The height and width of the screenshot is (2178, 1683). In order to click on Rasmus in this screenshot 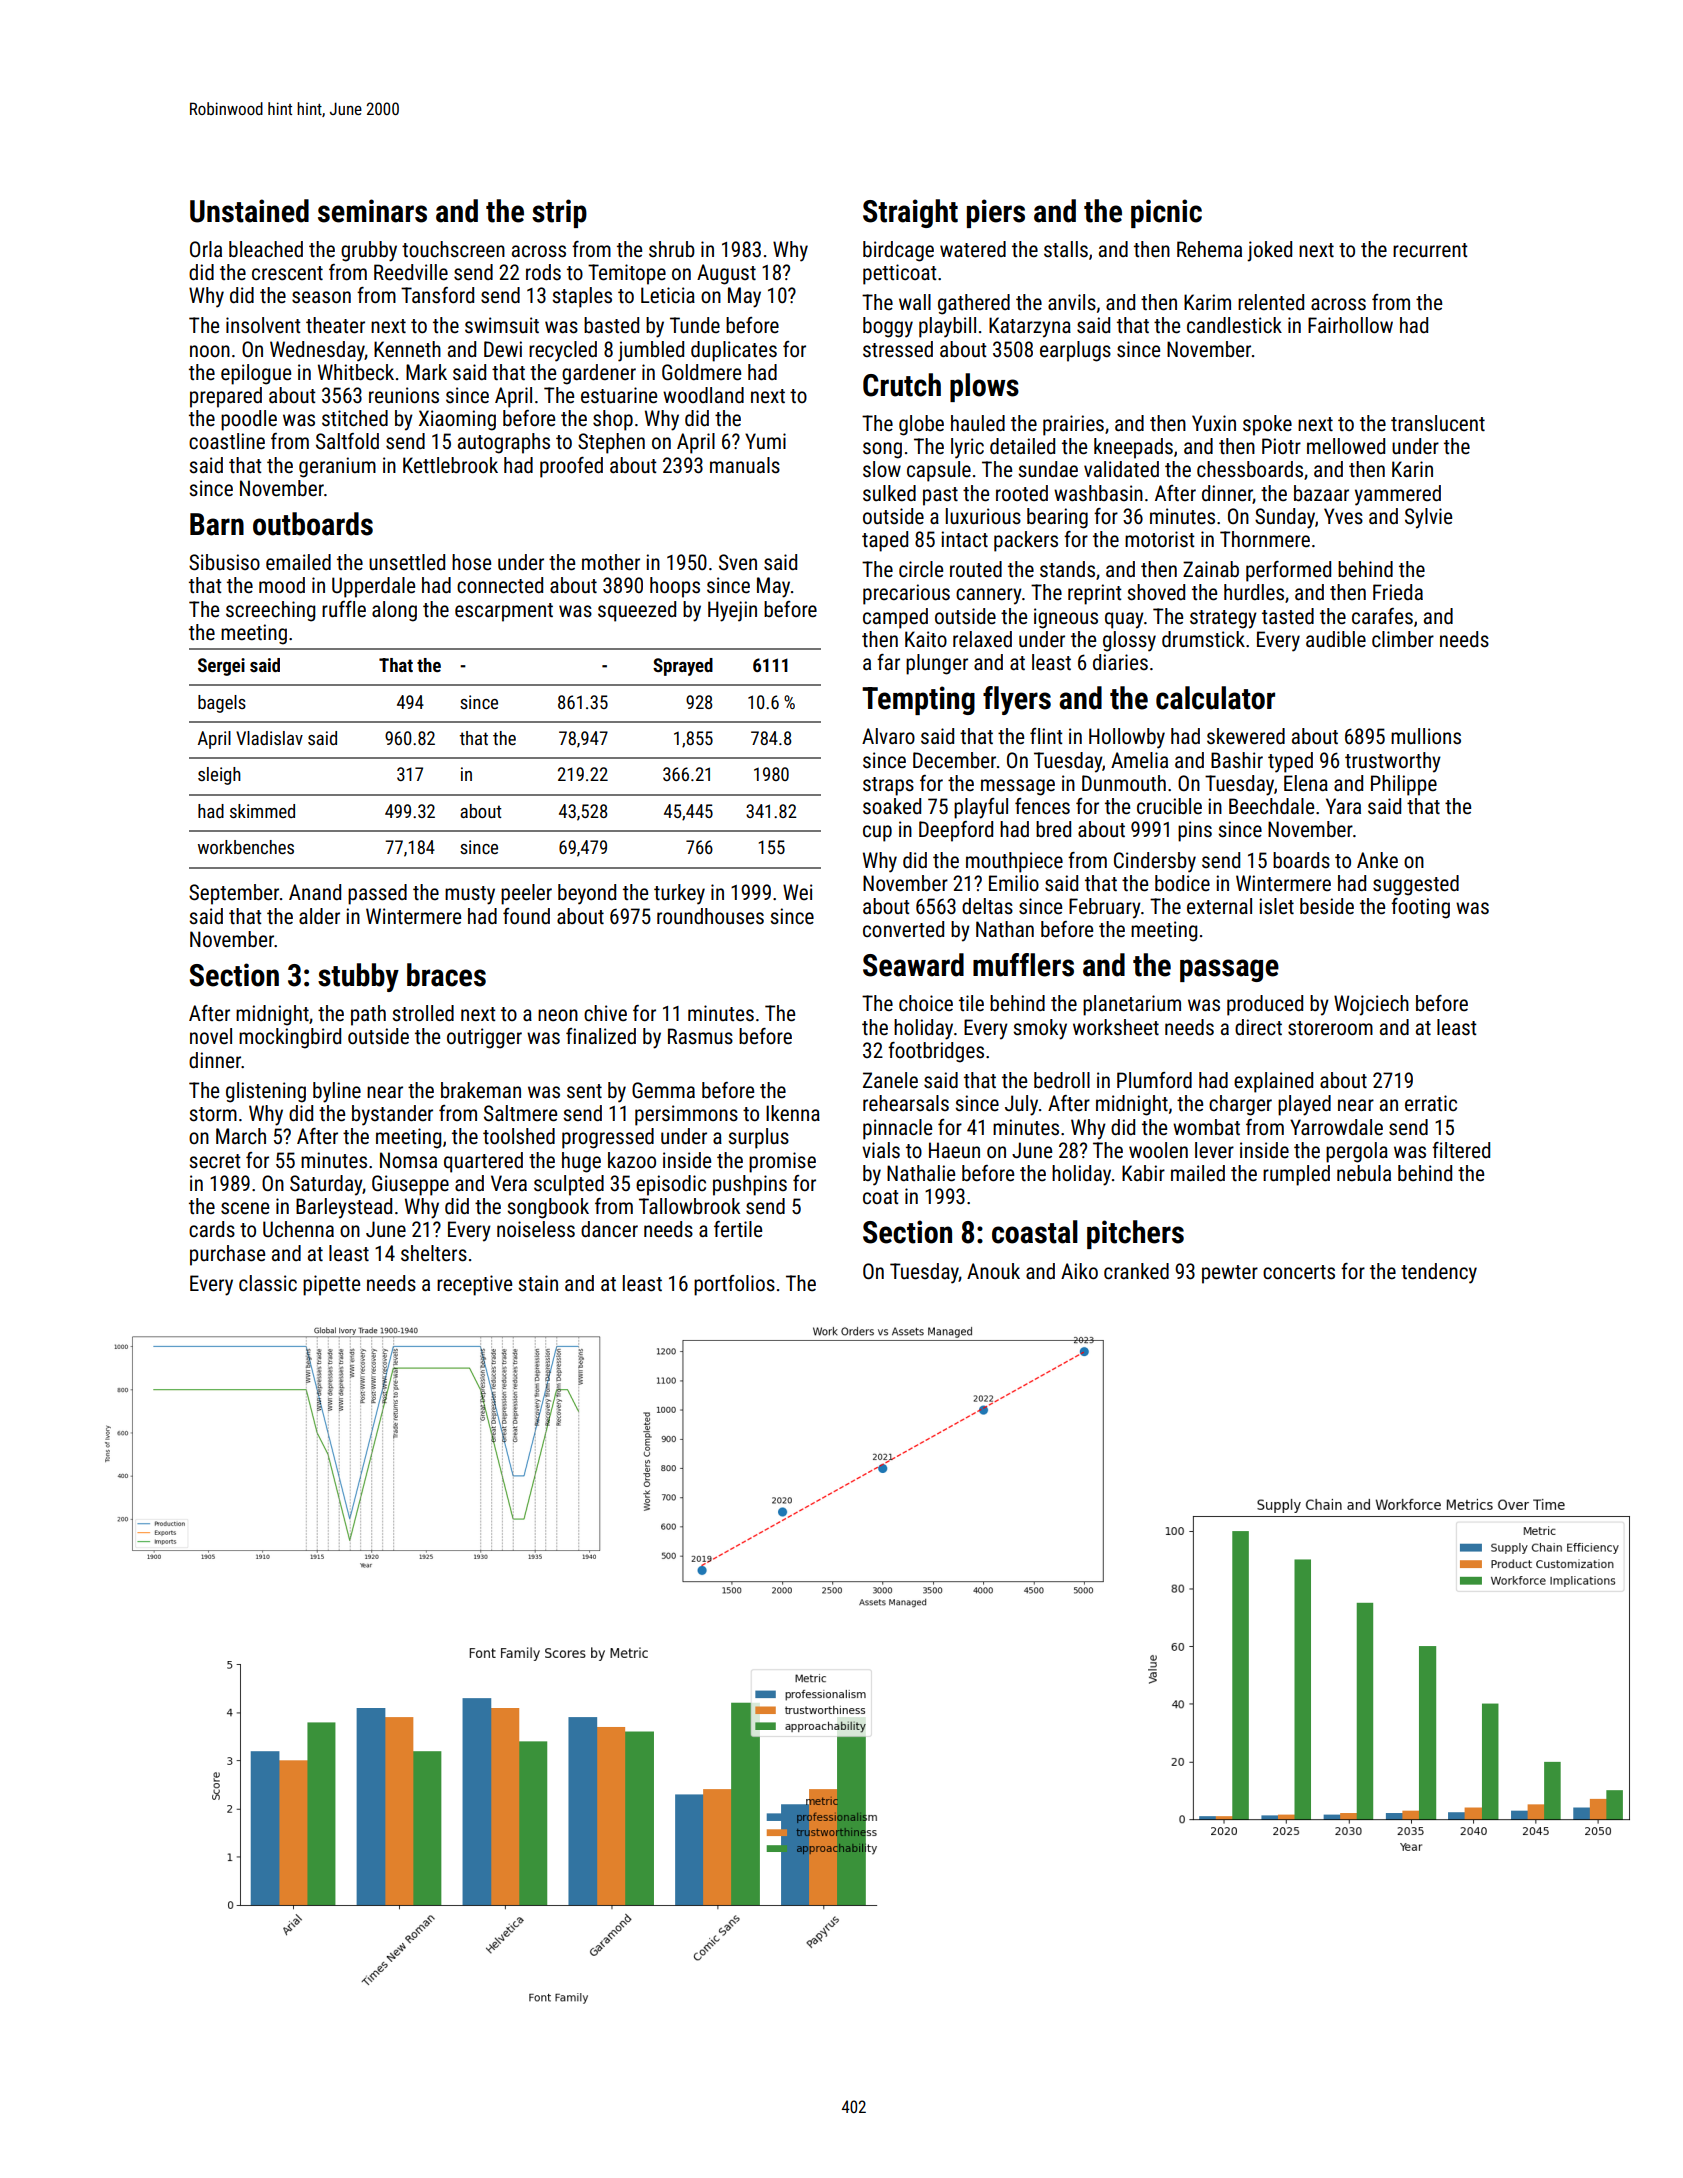, I will do `click(700, 1036)`.
